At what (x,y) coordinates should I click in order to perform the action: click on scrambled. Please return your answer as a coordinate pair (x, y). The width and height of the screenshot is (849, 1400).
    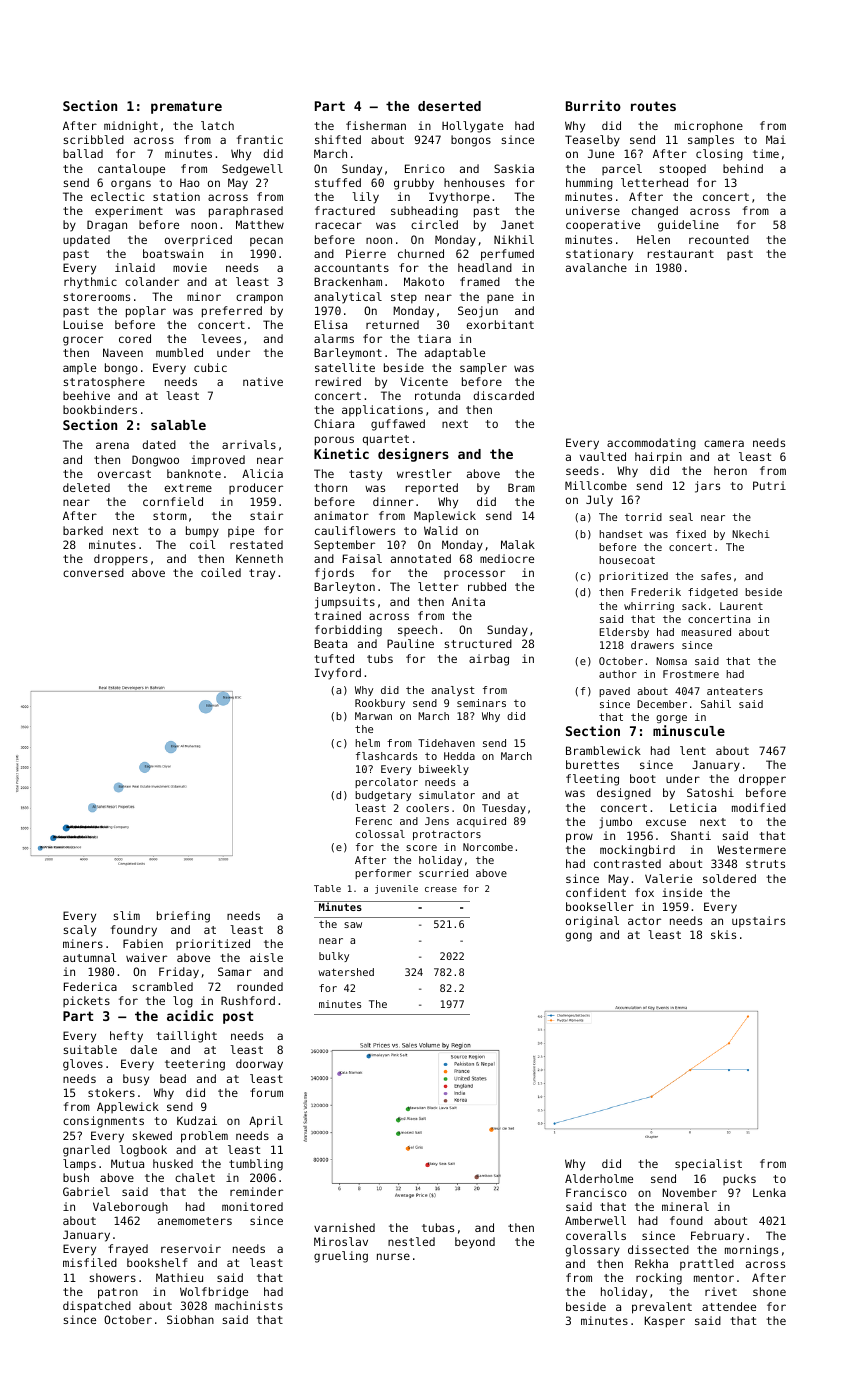
    Looking at the image, I should click on (162, 986).
